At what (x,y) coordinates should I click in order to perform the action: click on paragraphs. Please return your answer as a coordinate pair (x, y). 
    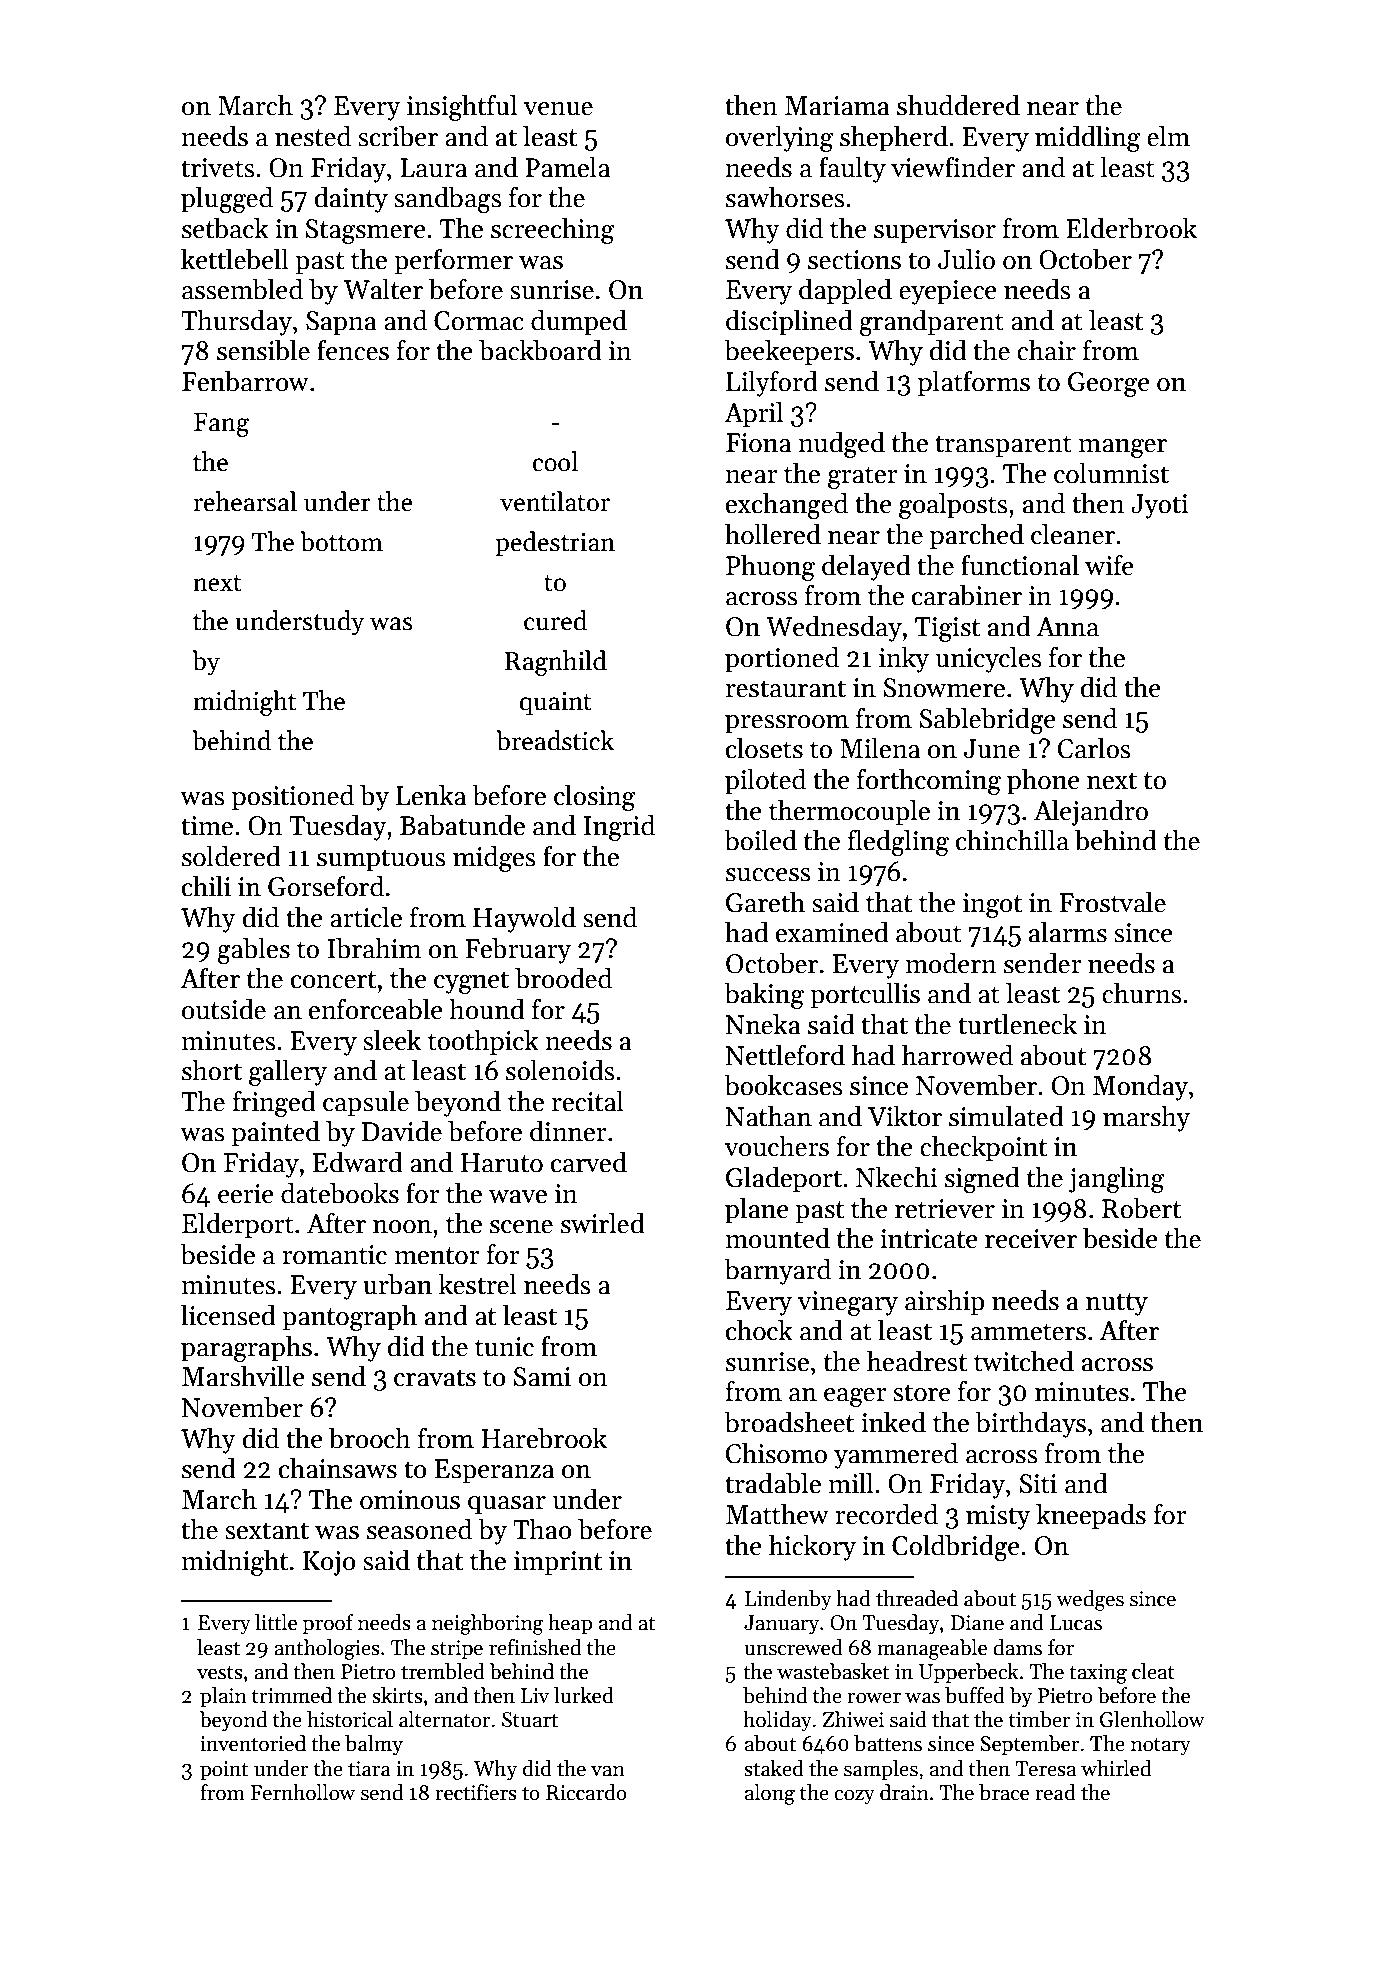
    Looking at the image, I should click on (246, 1349).
